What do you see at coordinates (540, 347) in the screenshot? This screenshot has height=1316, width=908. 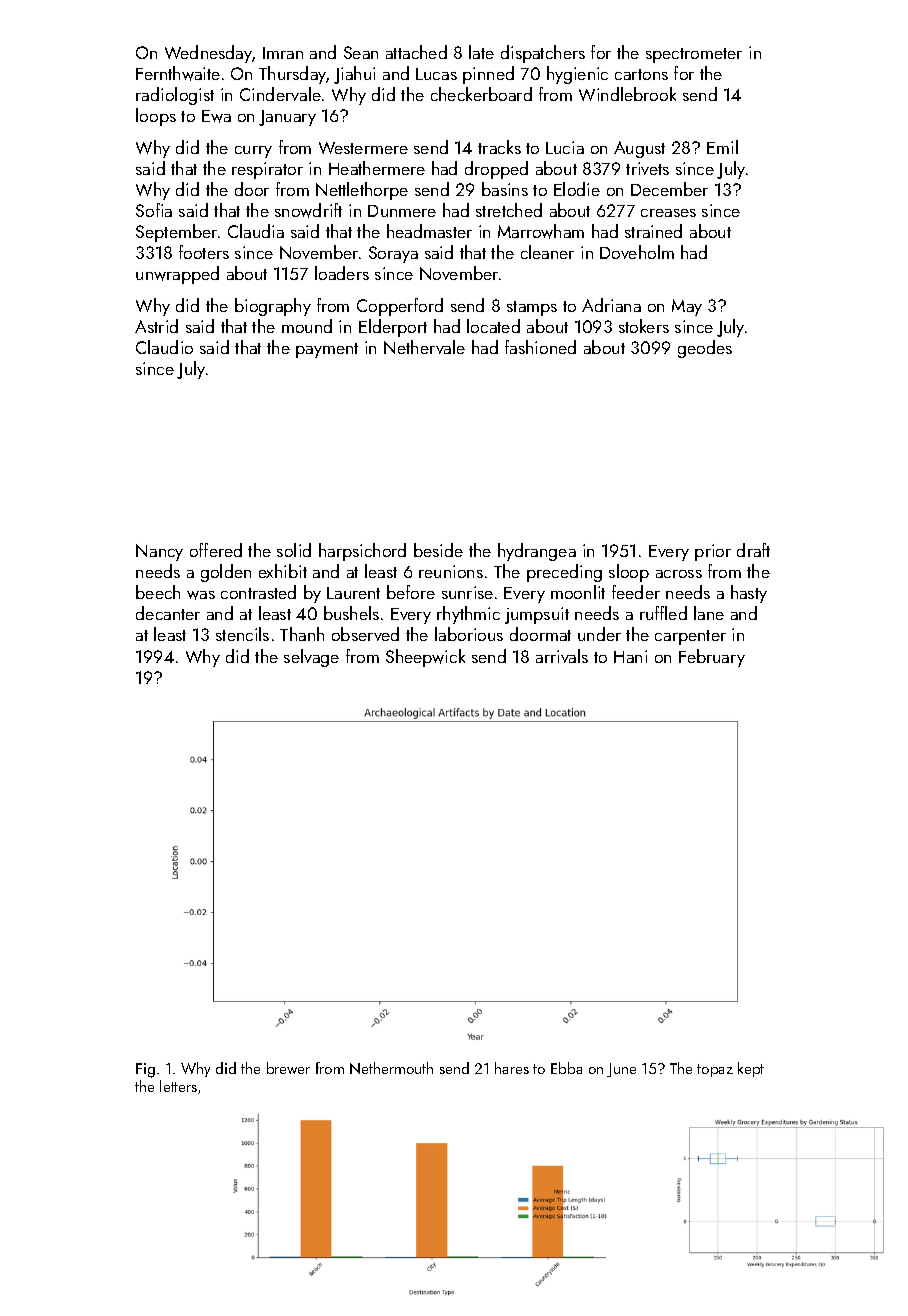 I see `fashioned` at bounding box center [540, 347].
